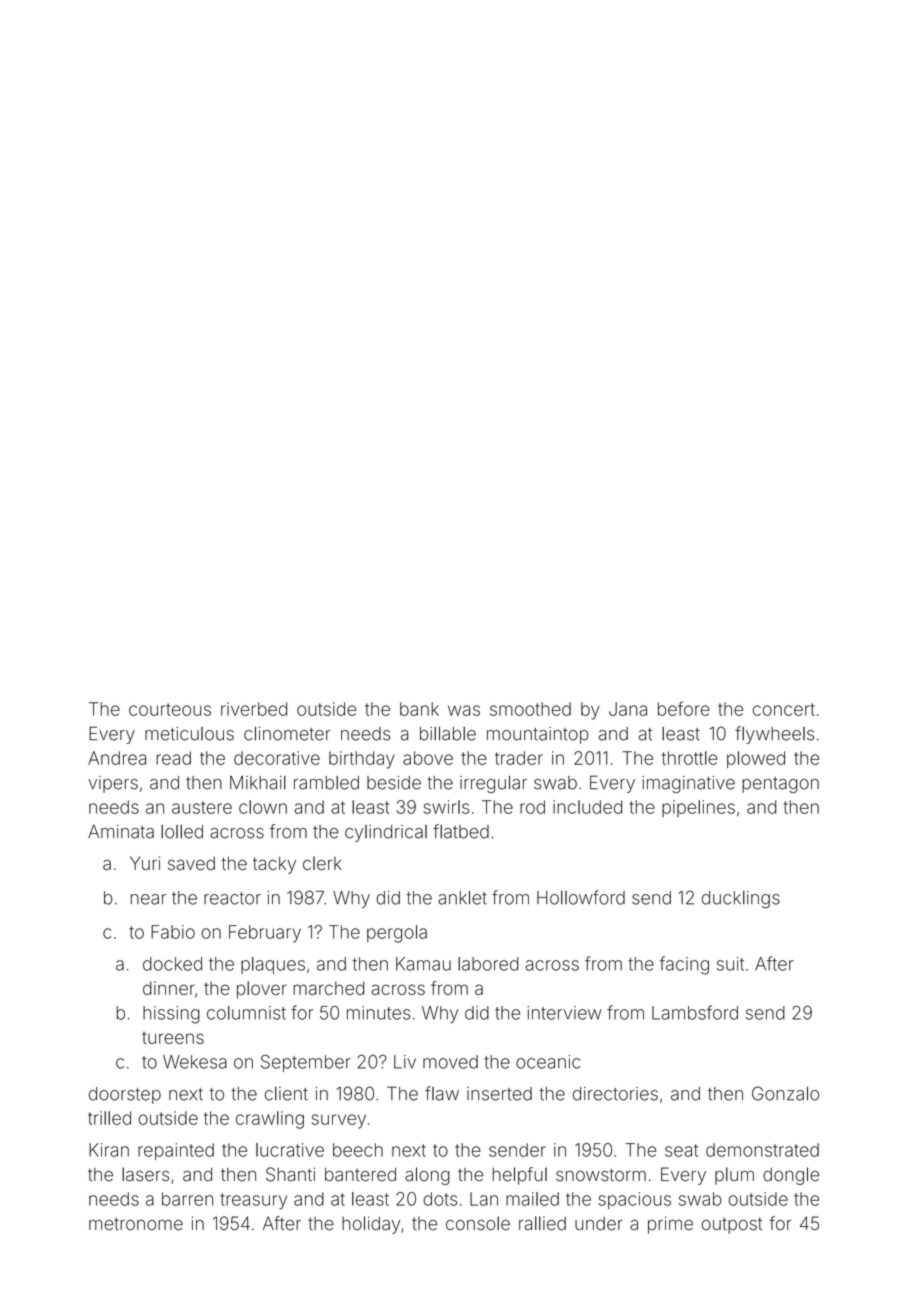  I want to click on vipers, so click(113, 784).
